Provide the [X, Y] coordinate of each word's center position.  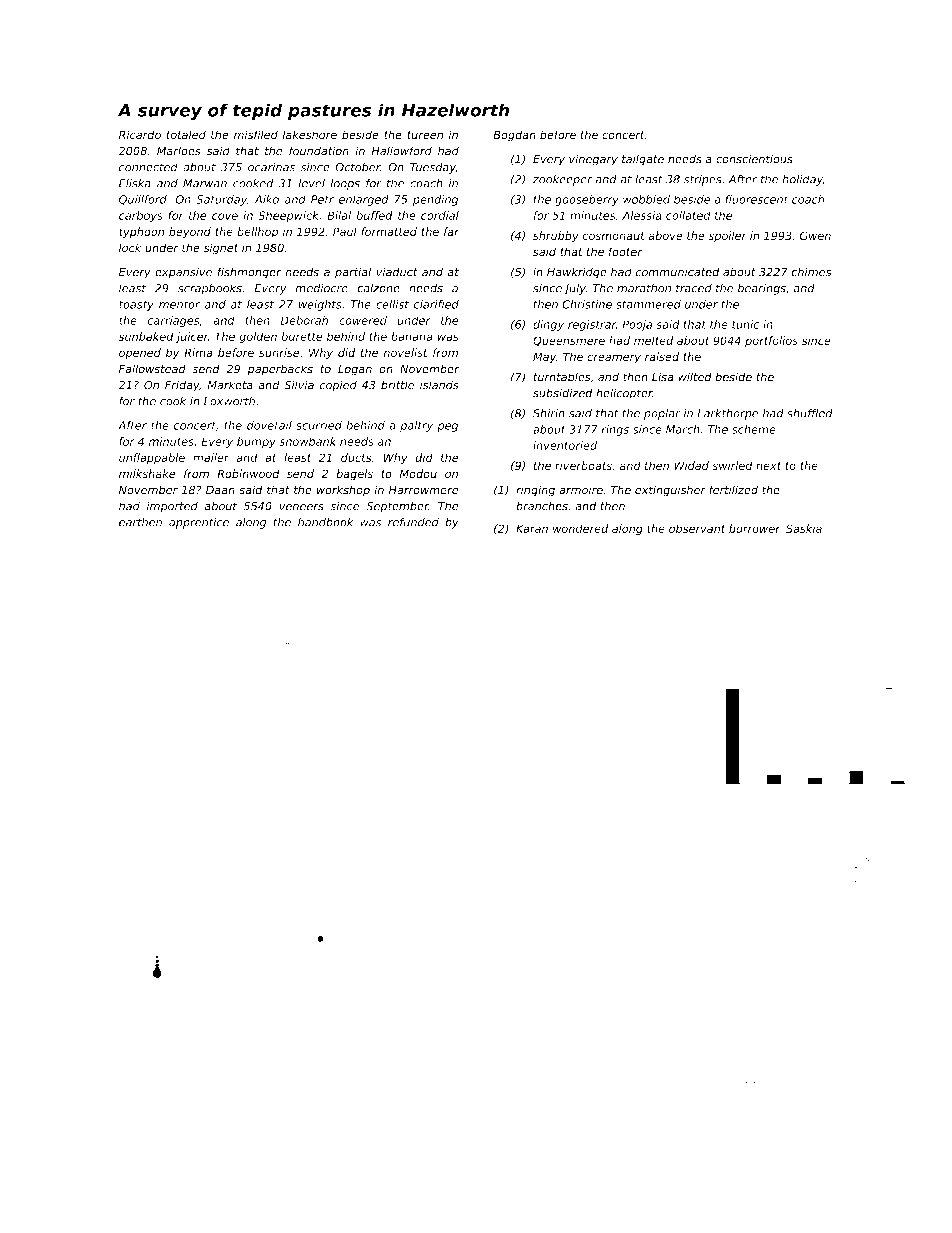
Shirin [549, 413]
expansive [183, 273]
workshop [343, 491]
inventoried [565, 445]
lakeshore [309, 135]
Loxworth [229, 401]
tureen [425, 135]
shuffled [810, 413]
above [665, 235]
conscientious [754, 159]
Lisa [663, 377]
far [451, 231]
